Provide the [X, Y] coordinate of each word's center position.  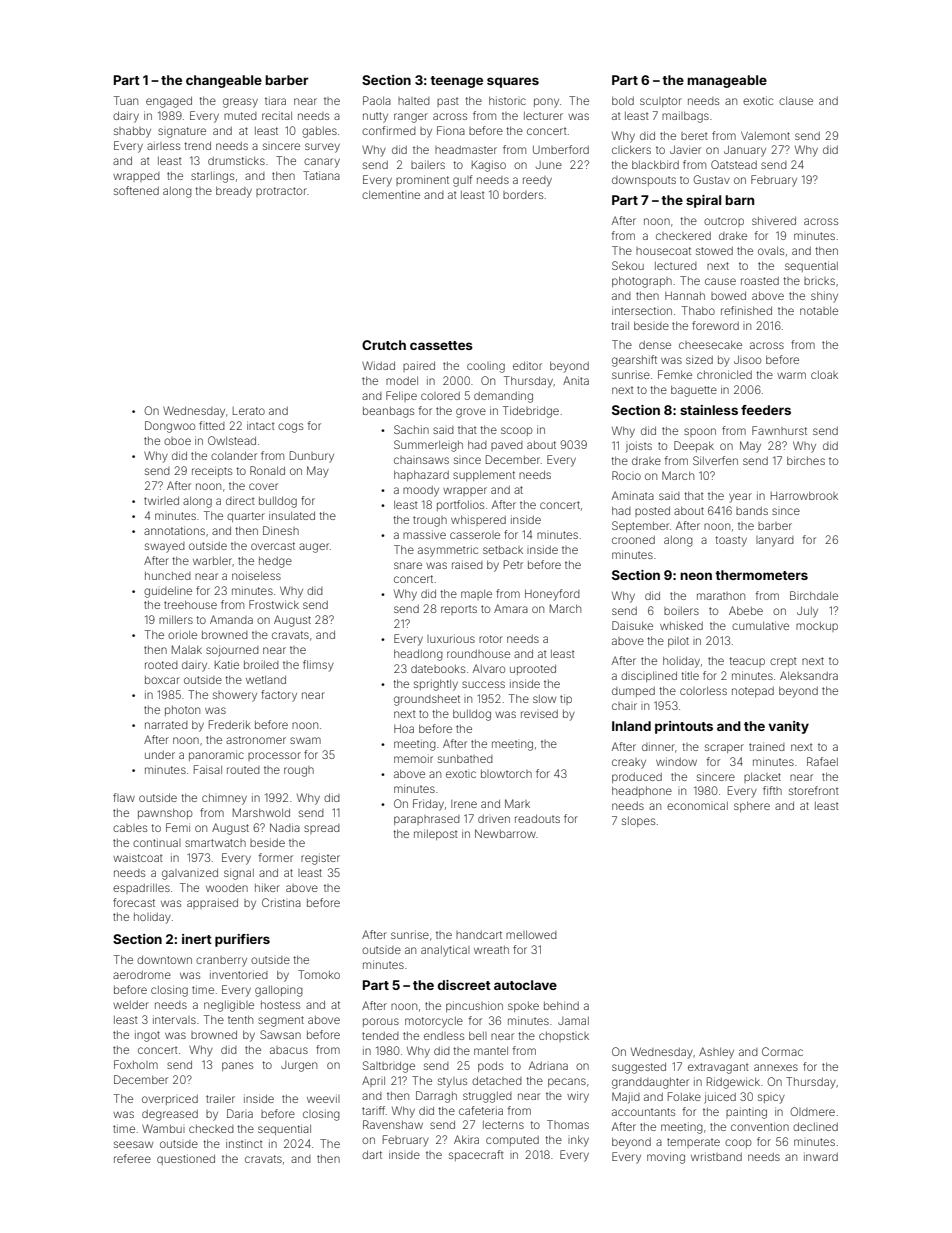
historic [507, 100]
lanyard [775, 541]
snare [408, 565]
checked [211, 1129]
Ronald [267, 470]
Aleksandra [809, 675]
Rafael [822, 761]
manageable [727, 81]
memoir [413, 758]
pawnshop [165, 814]
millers [176, 620]
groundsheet [427, 700]
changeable [224, 81]
